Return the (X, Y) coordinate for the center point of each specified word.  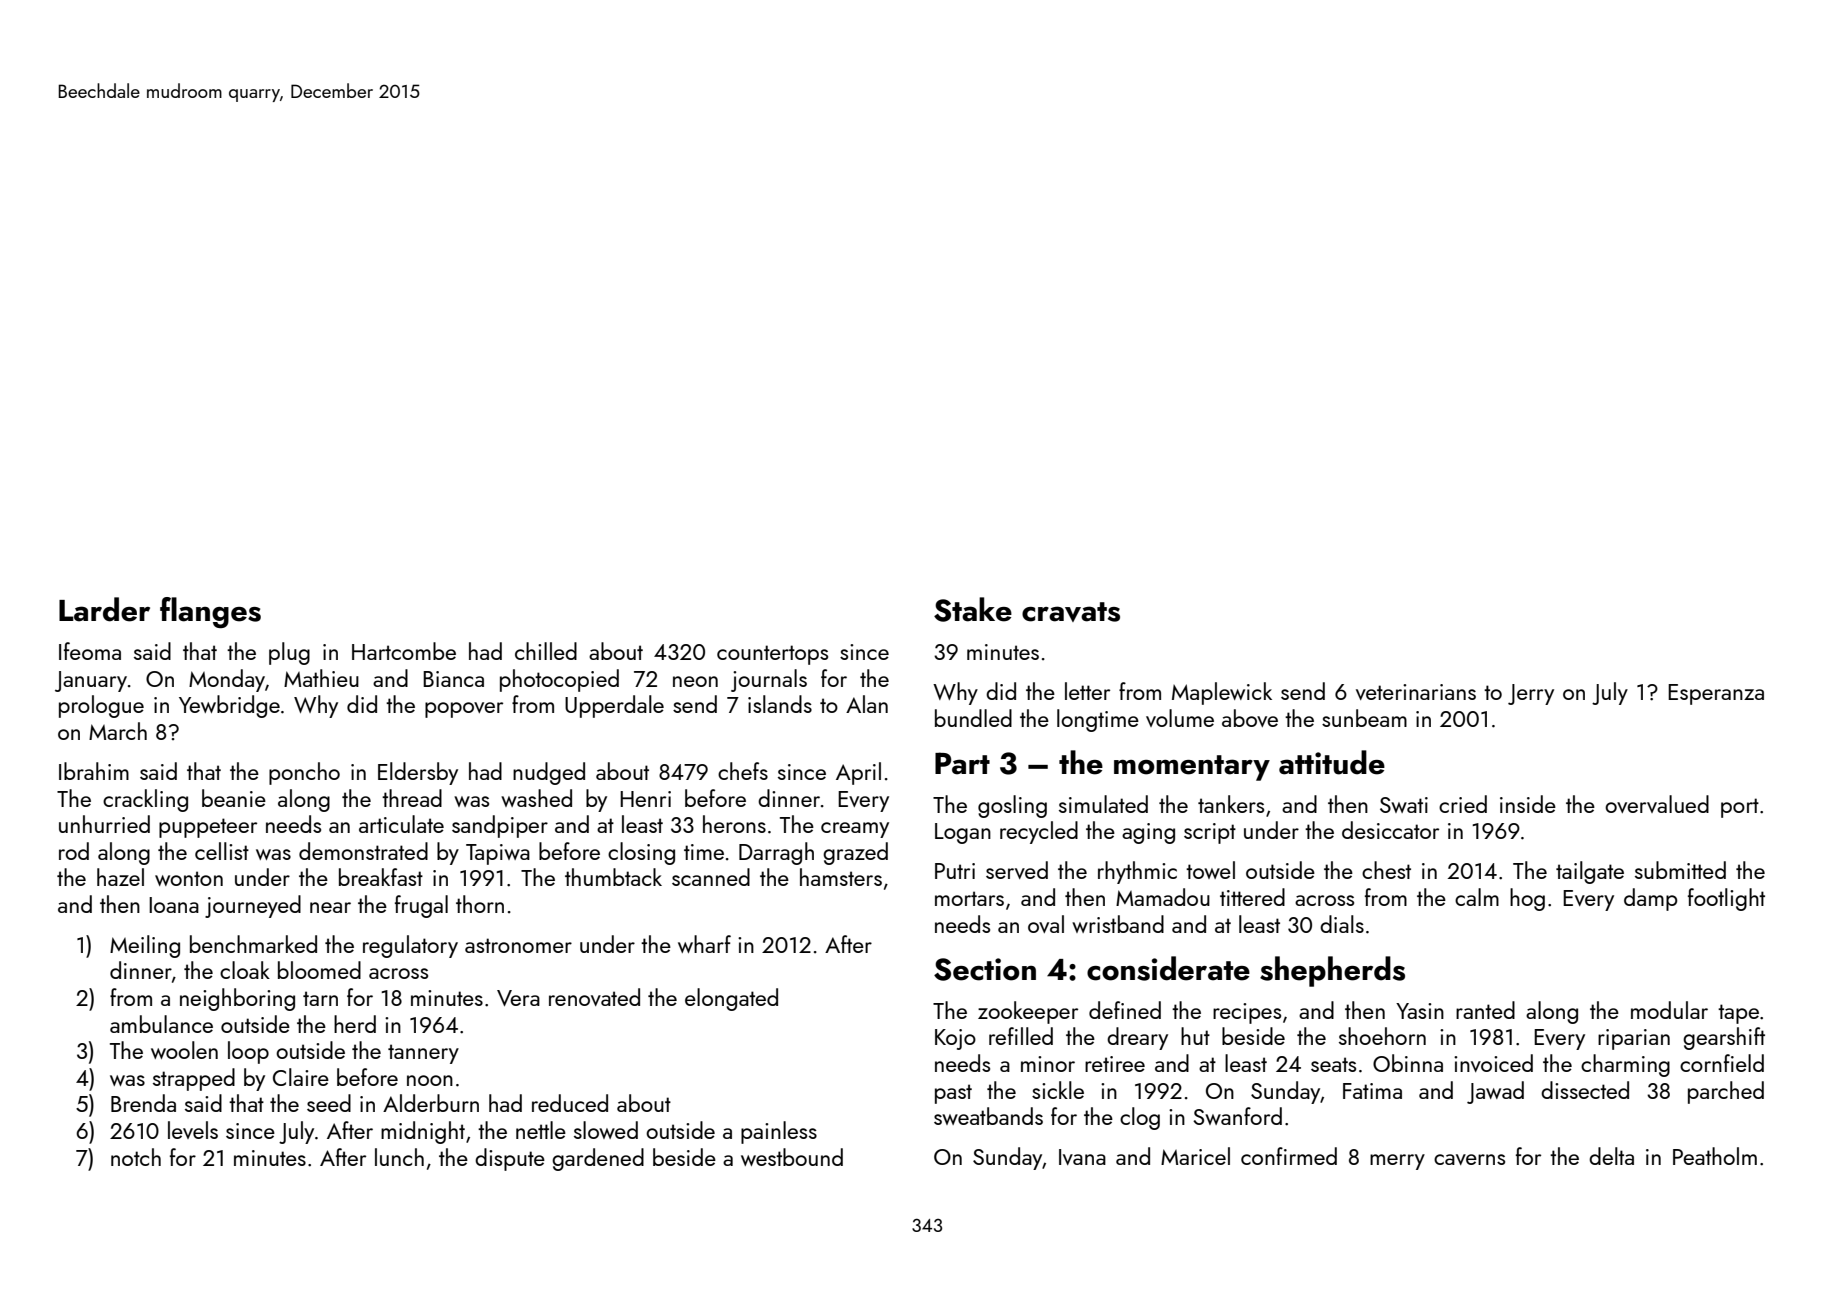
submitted (1680, 870)
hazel (120, 877)
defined (1125, 1010)
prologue (101, 706)
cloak (245, 970)
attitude (1332, 762)
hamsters (841, 877)
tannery (423, 1054)
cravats (1071, 612)
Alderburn (431, 1103)
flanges (210, 612)
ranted (1485, 1010)
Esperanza (1716, 694)
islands (780, 704)
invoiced (1493, 1063)
